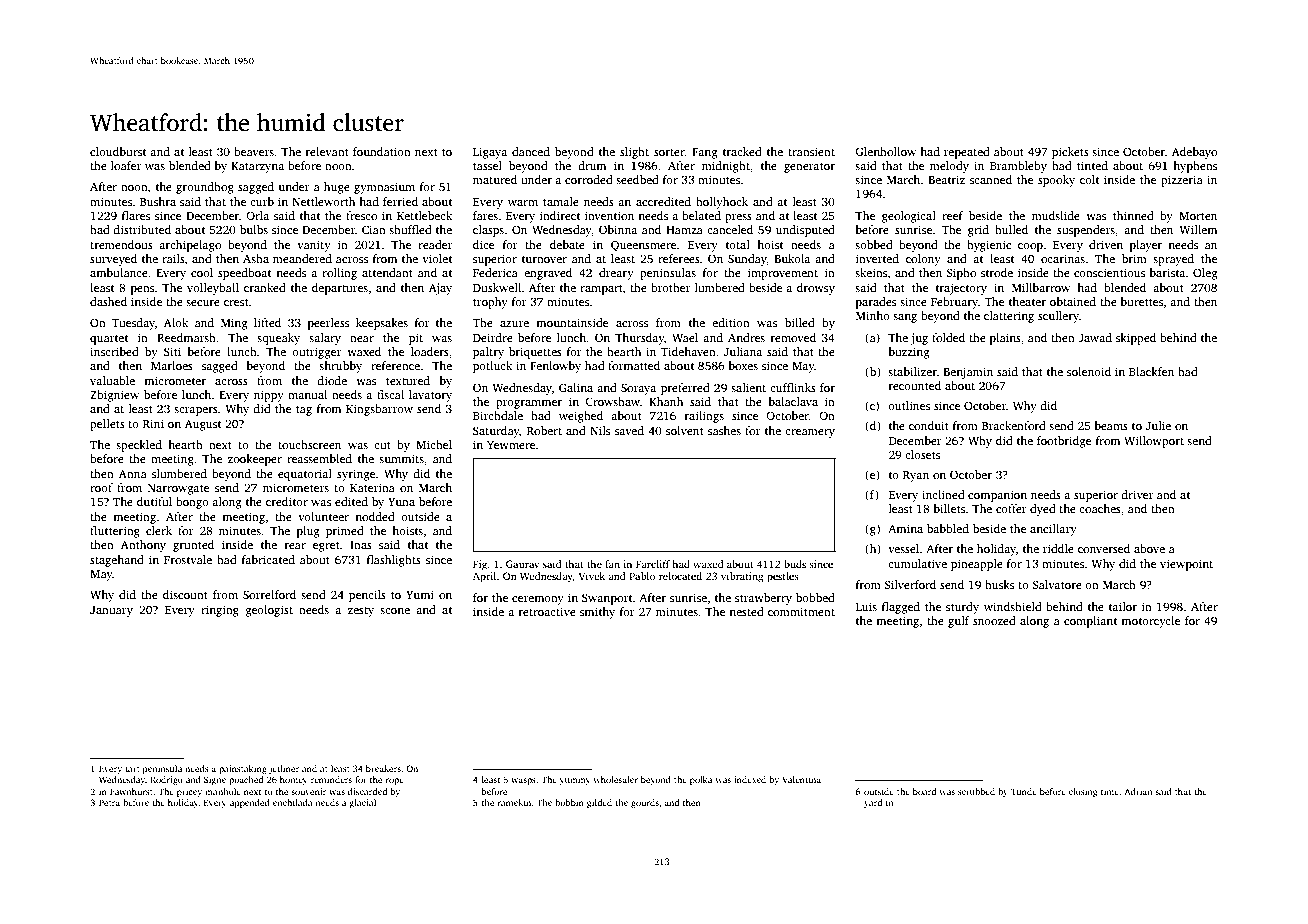 The image size is (1308, 924). I want to click on sturdy, so click(962, 608).
